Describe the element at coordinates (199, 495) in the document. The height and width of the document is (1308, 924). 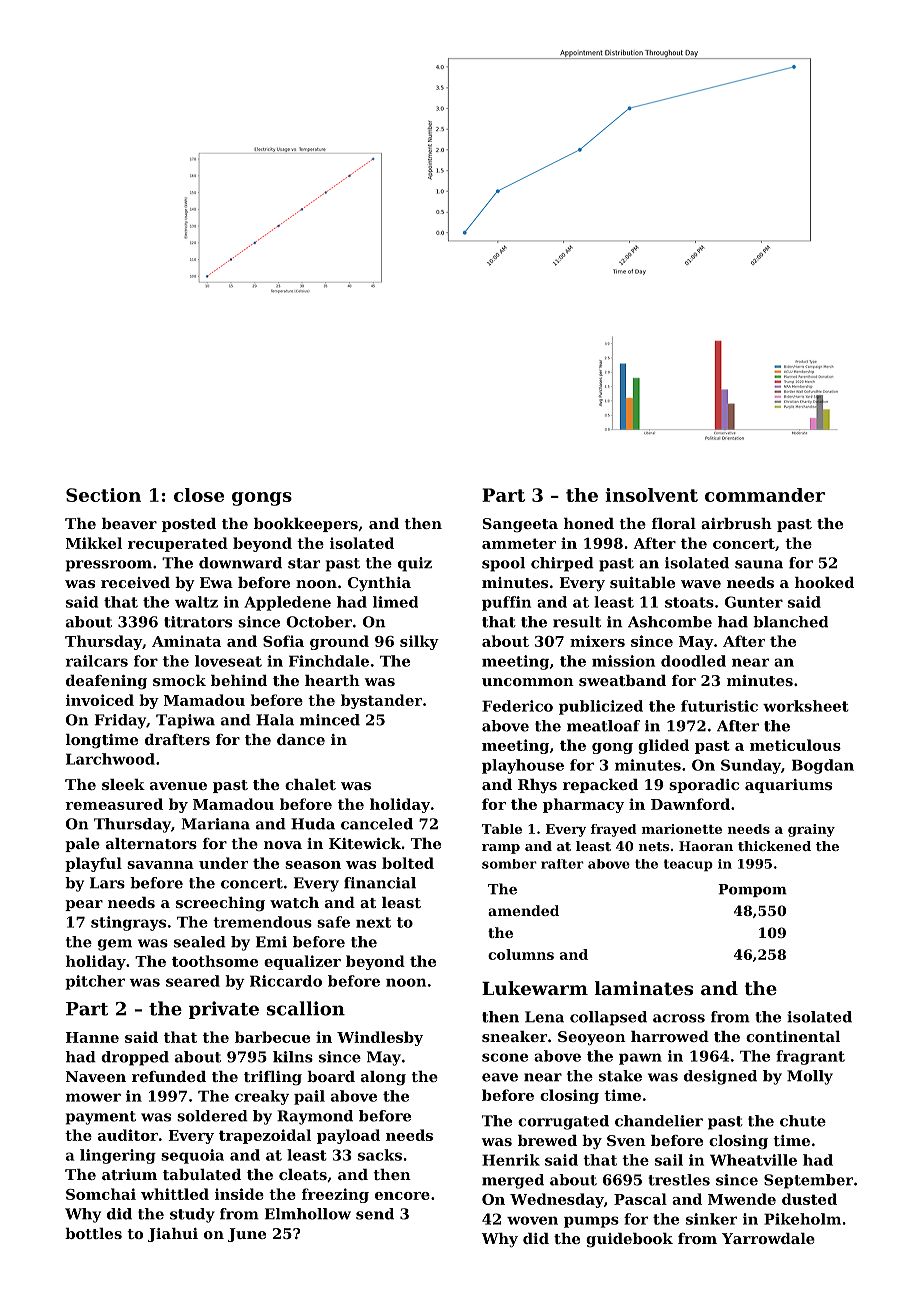
I see `close` at that location.
